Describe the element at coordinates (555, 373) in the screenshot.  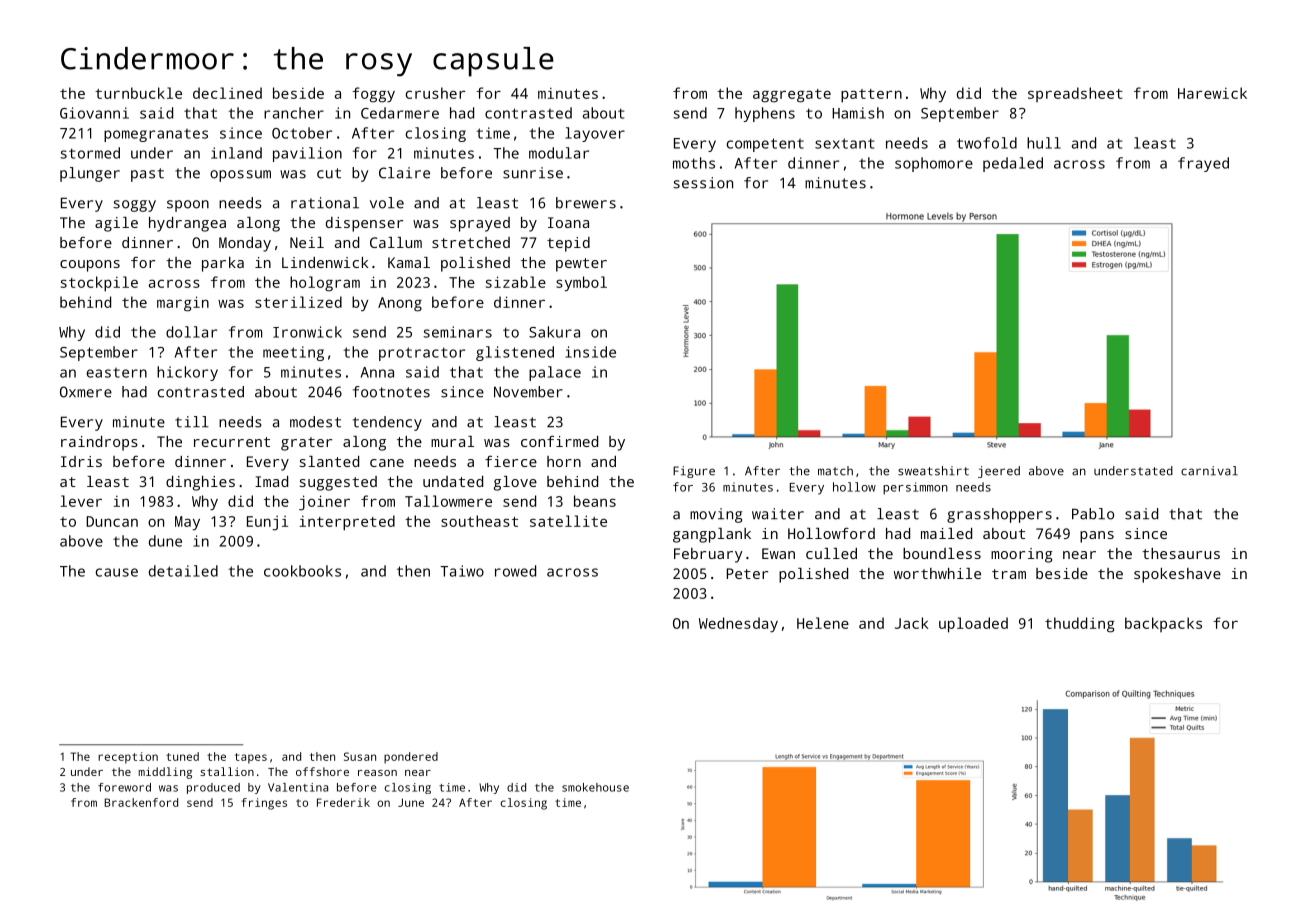
I see `palace` at that location.
